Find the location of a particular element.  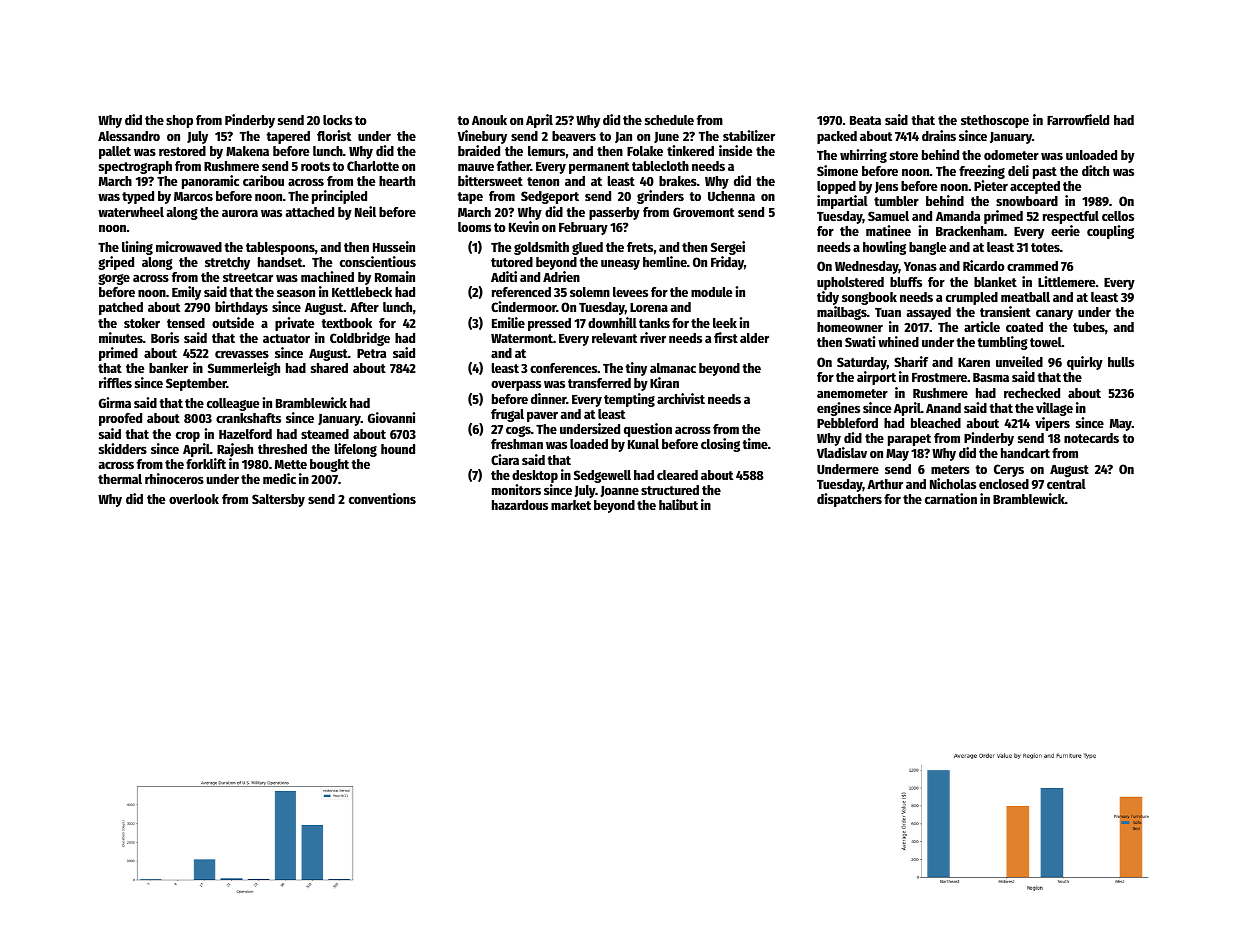

Alessandro is located at coordinates (129, 136).
